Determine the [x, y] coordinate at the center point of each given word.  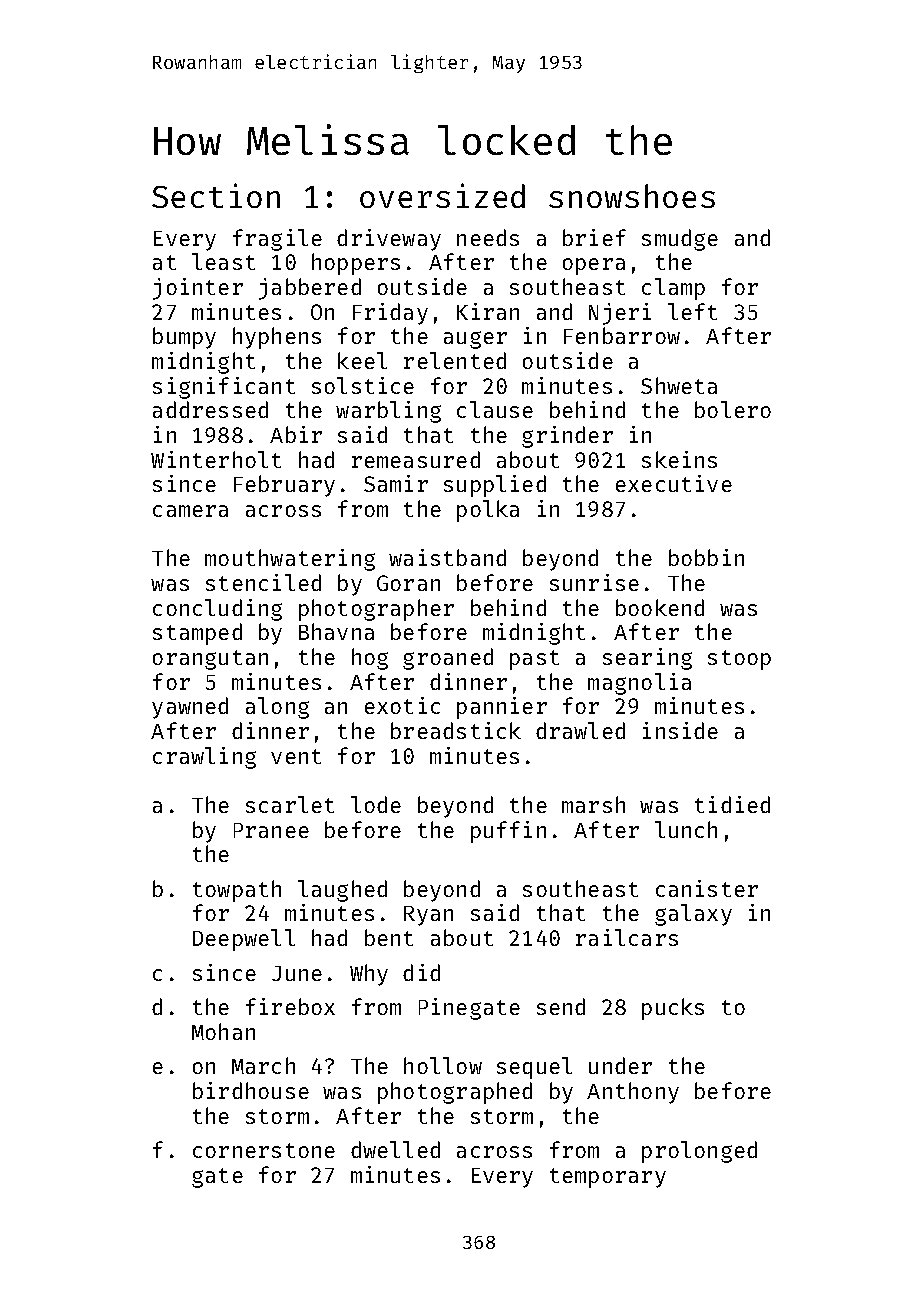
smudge [680, 240]
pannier [502, 708]
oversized [442, 195]
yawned [190, 708]
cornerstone [264, 1150]
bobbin [706, 557]
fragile [277, 240]
